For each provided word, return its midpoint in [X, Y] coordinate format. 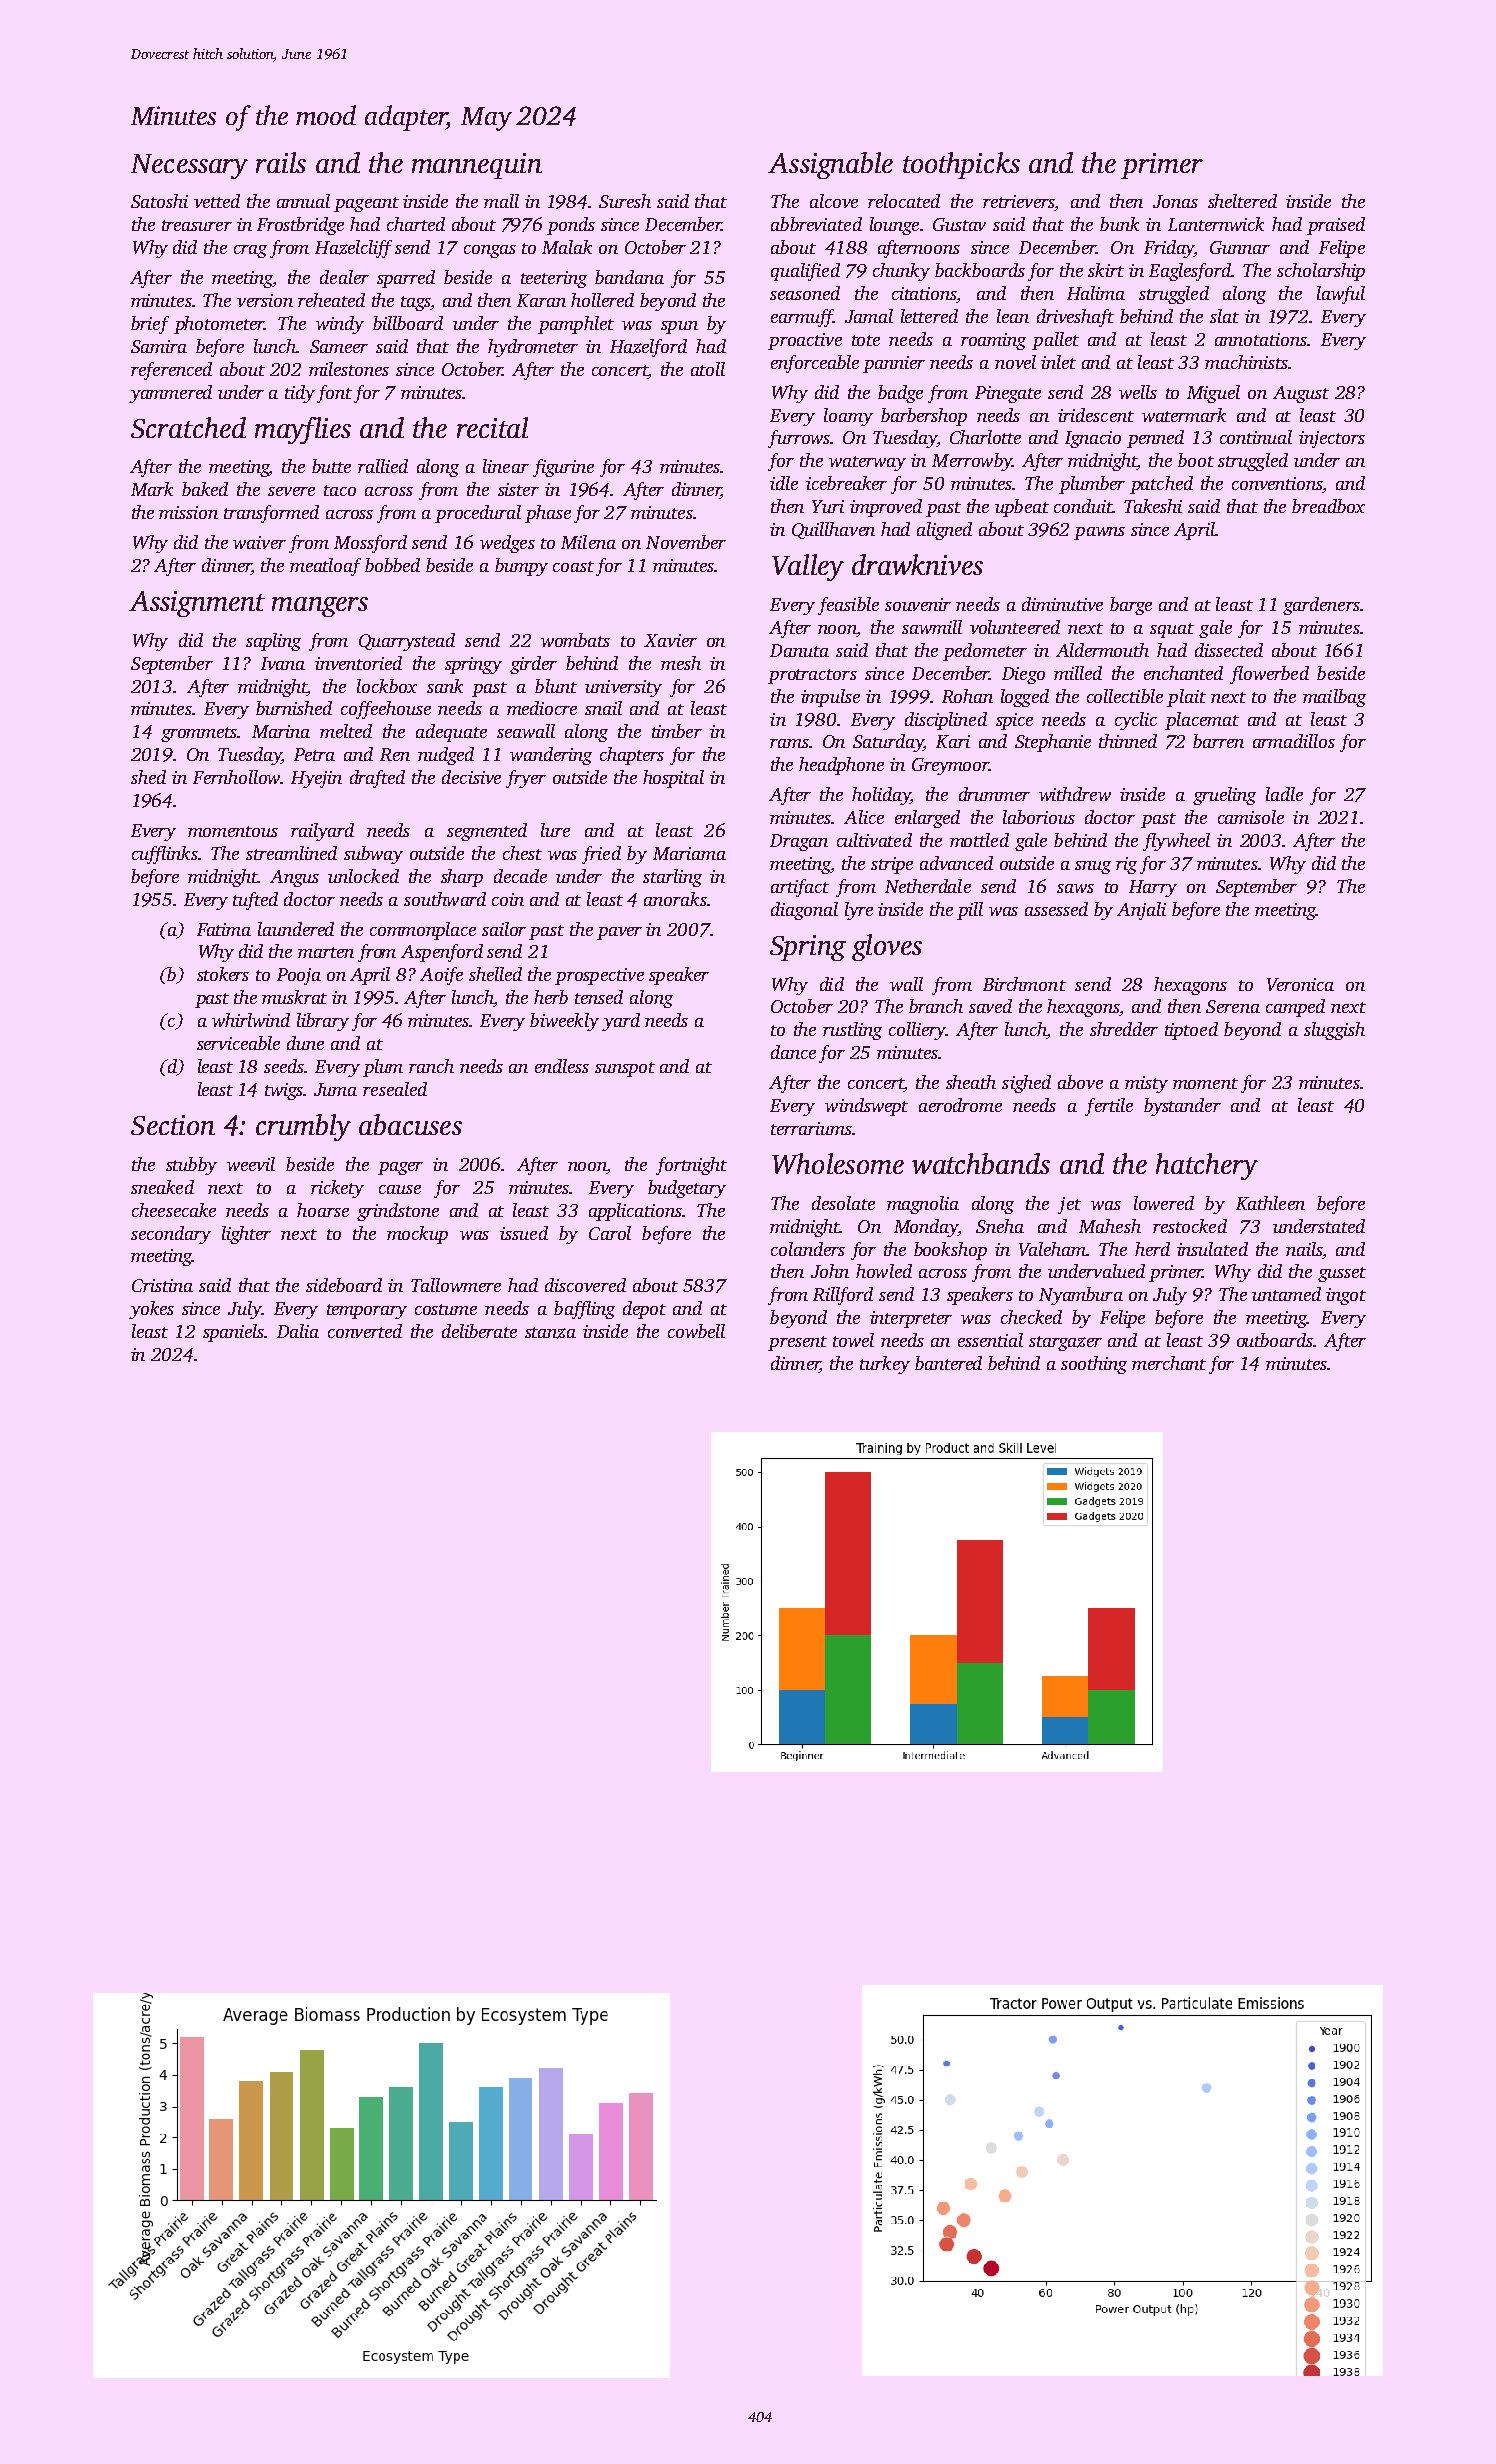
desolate [843, 1203]
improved [886, 508]
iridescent [1096, 415]
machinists [1246, 362]
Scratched [188, 427]
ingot [1346, 1296]
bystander [1182, 1107]
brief [150, 325]
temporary [367, 1311]
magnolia [923, 1205]
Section [173, 1125]
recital [492, 427]
